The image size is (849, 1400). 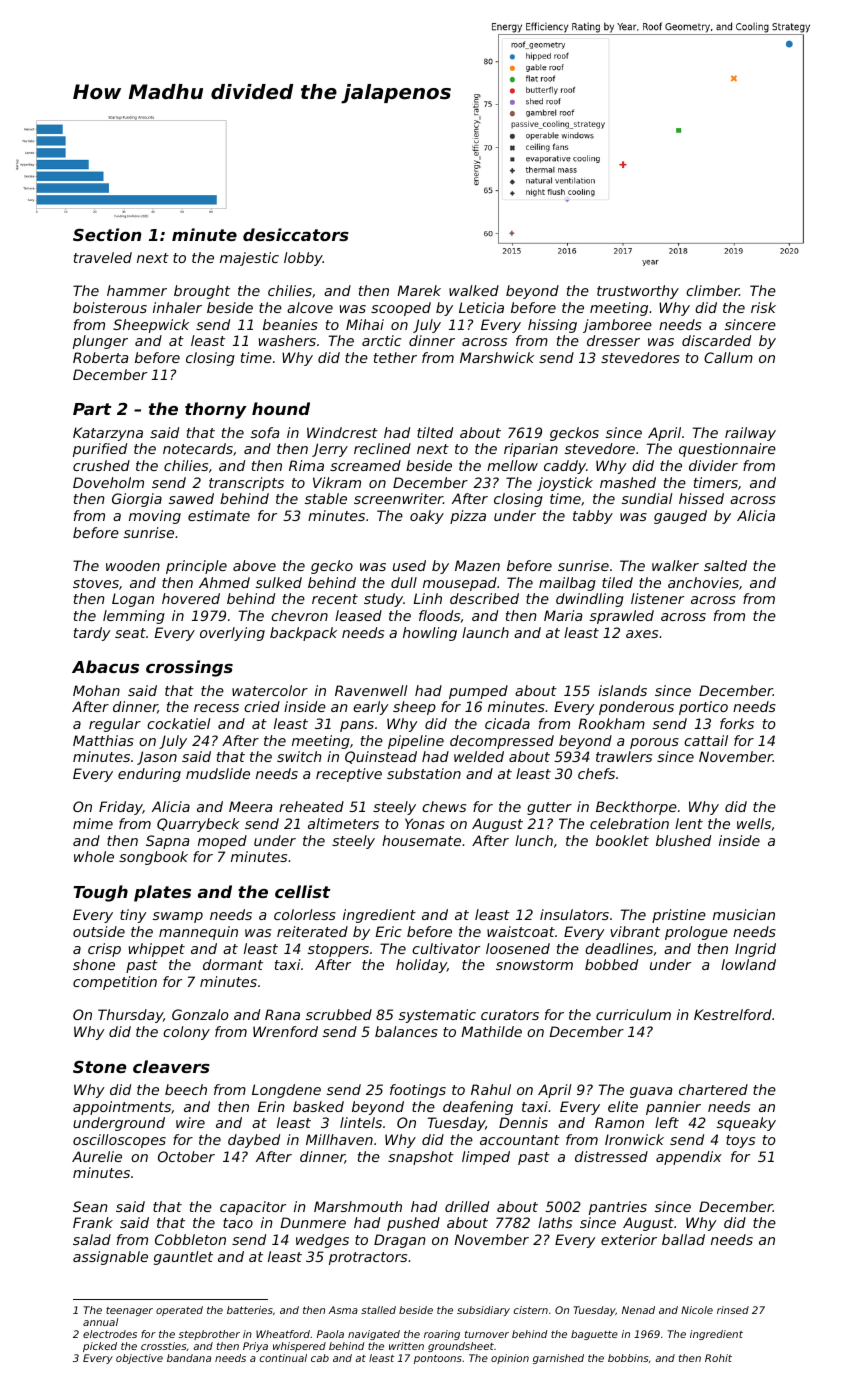 What do you see at coordinates (115, 983) in the screenshot?
I see `competition` at bounding box center [115, 983].
